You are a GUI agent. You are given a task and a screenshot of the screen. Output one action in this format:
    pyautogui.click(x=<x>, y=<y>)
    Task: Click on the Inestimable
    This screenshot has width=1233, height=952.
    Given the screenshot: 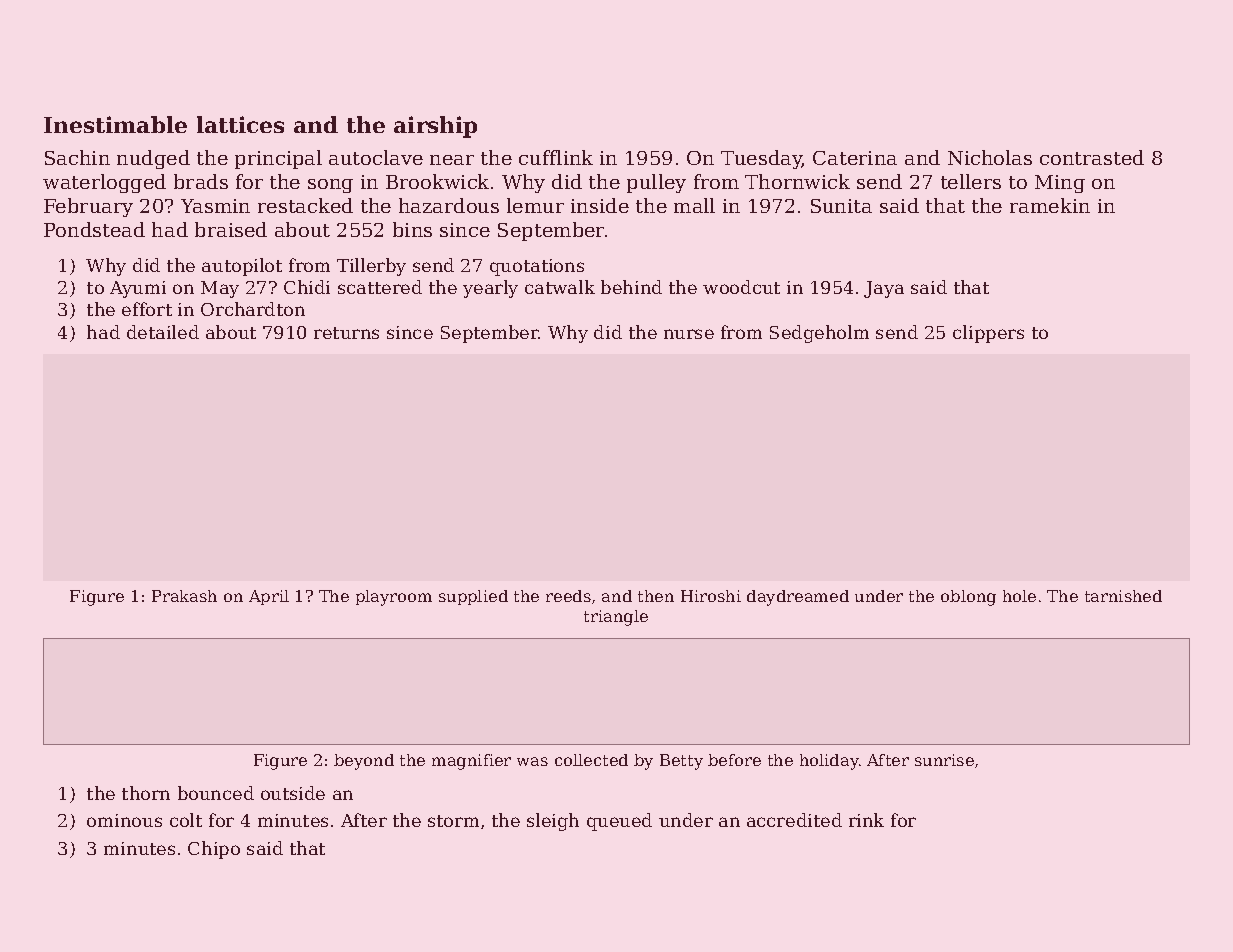 What is the action you would take?
    pyautogui.click(x=115, y=124)
